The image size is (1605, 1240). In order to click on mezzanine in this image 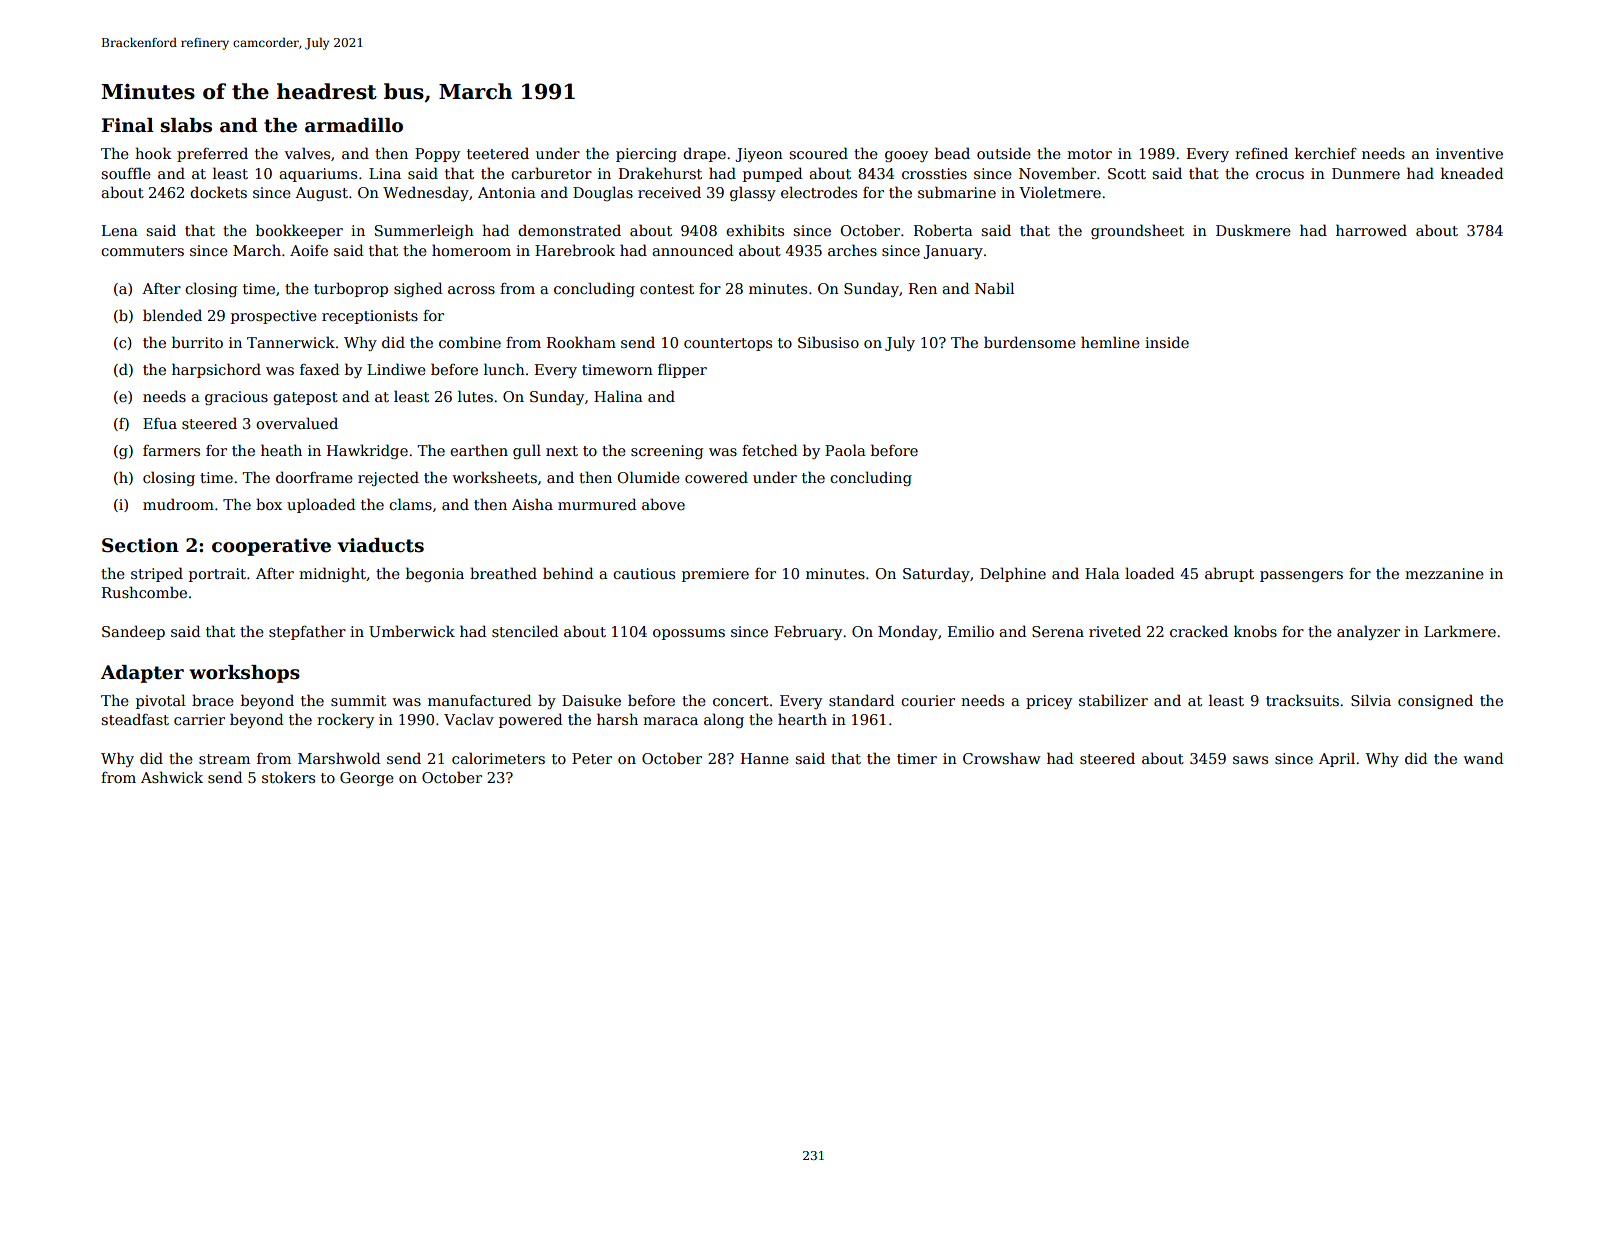, I will do `click(1444, 573)`.
